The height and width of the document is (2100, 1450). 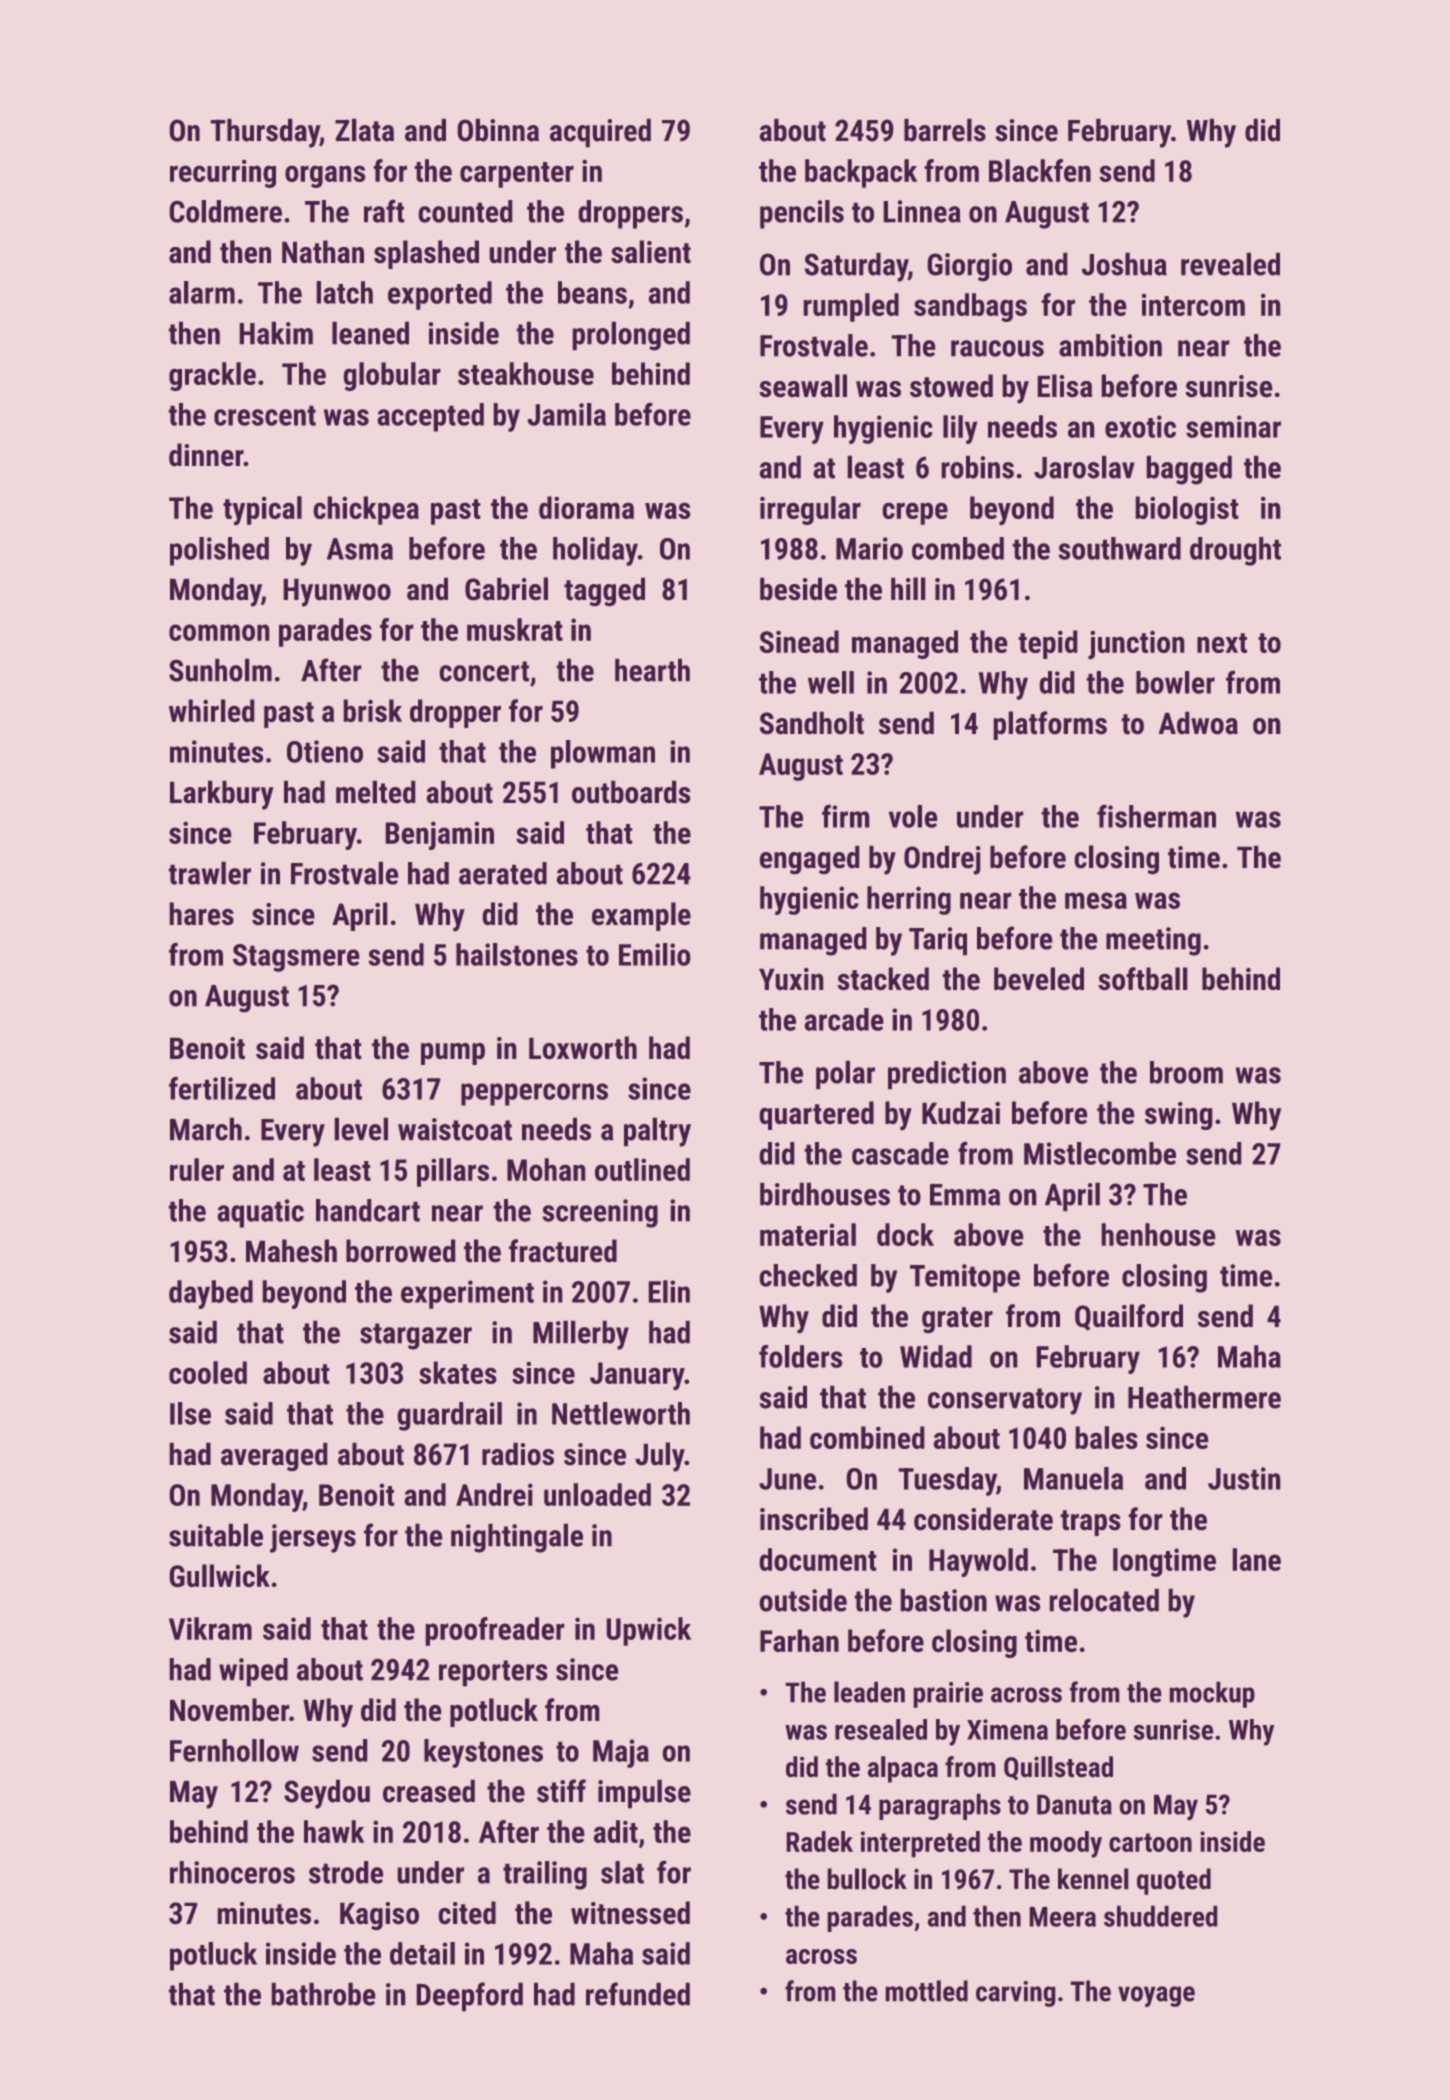 I want to click on Nathan, so click(x=323, y=252).
